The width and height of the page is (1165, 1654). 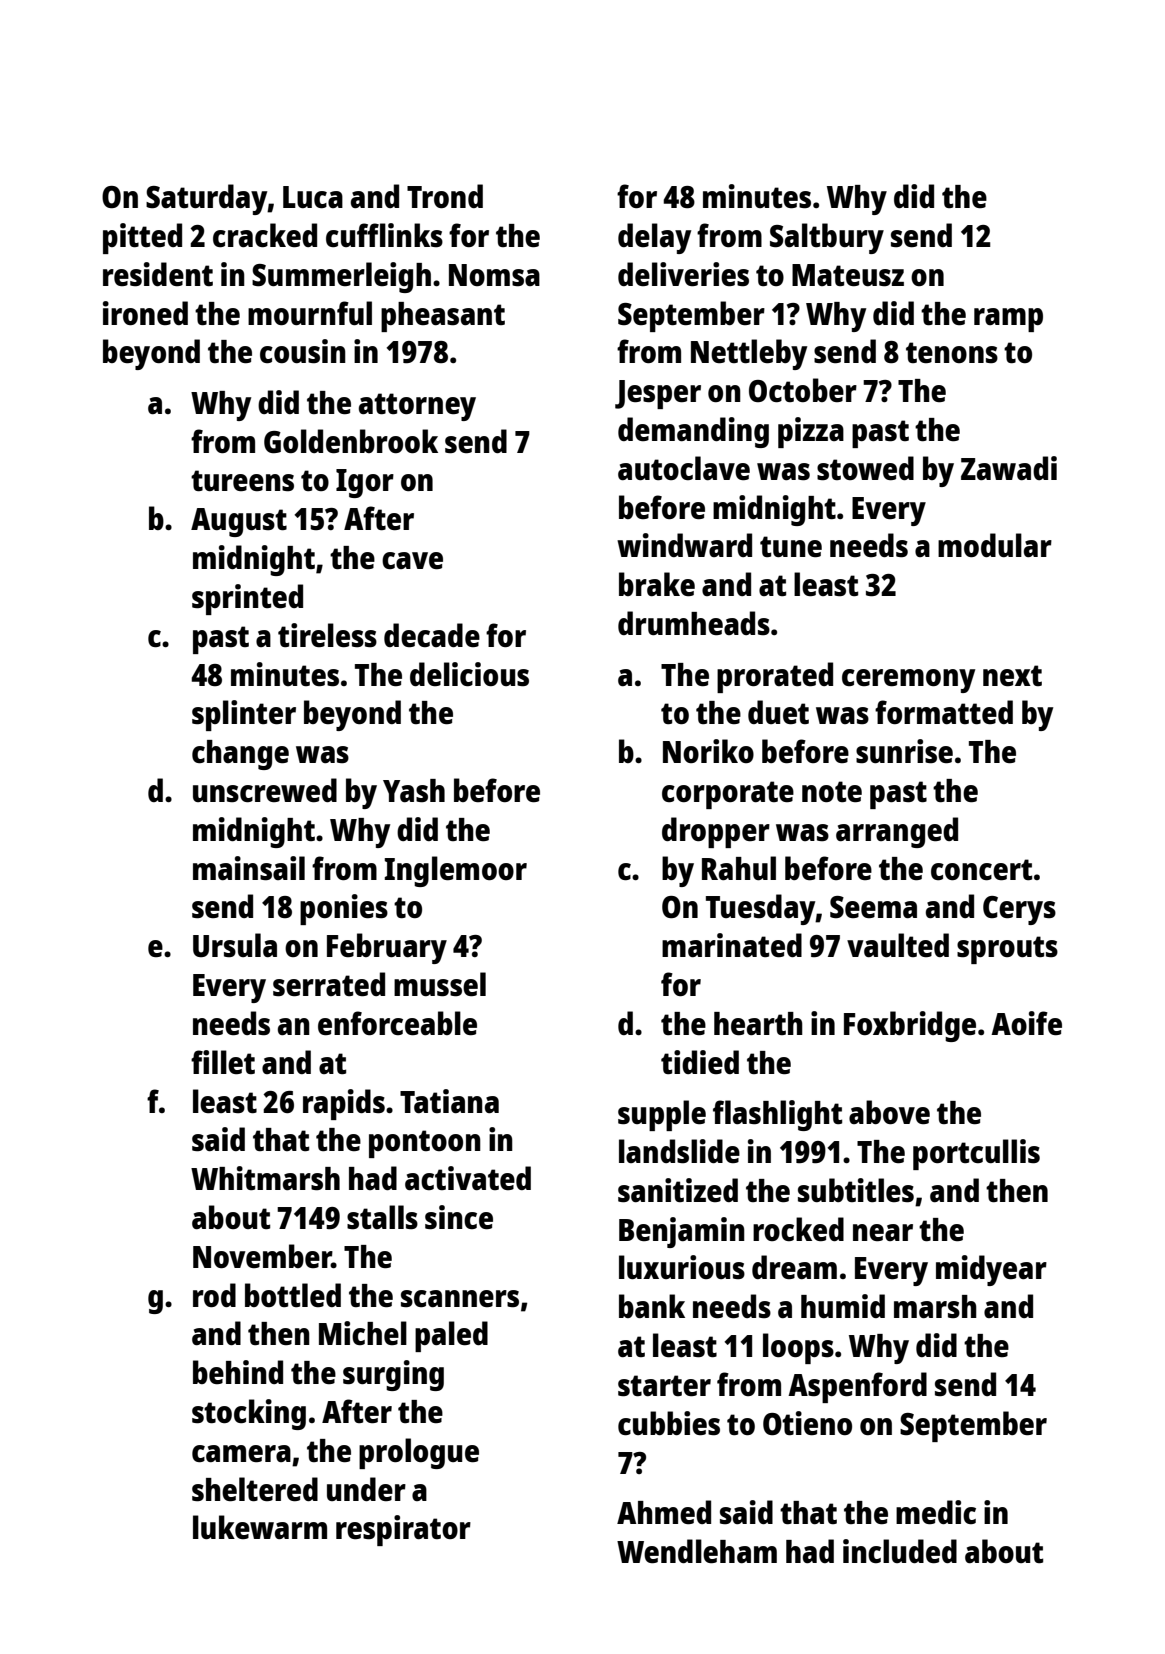 What do you see at coordinates (669, 1423) in the page?
I see `cubbies` at bounding box center [669, 1423].
